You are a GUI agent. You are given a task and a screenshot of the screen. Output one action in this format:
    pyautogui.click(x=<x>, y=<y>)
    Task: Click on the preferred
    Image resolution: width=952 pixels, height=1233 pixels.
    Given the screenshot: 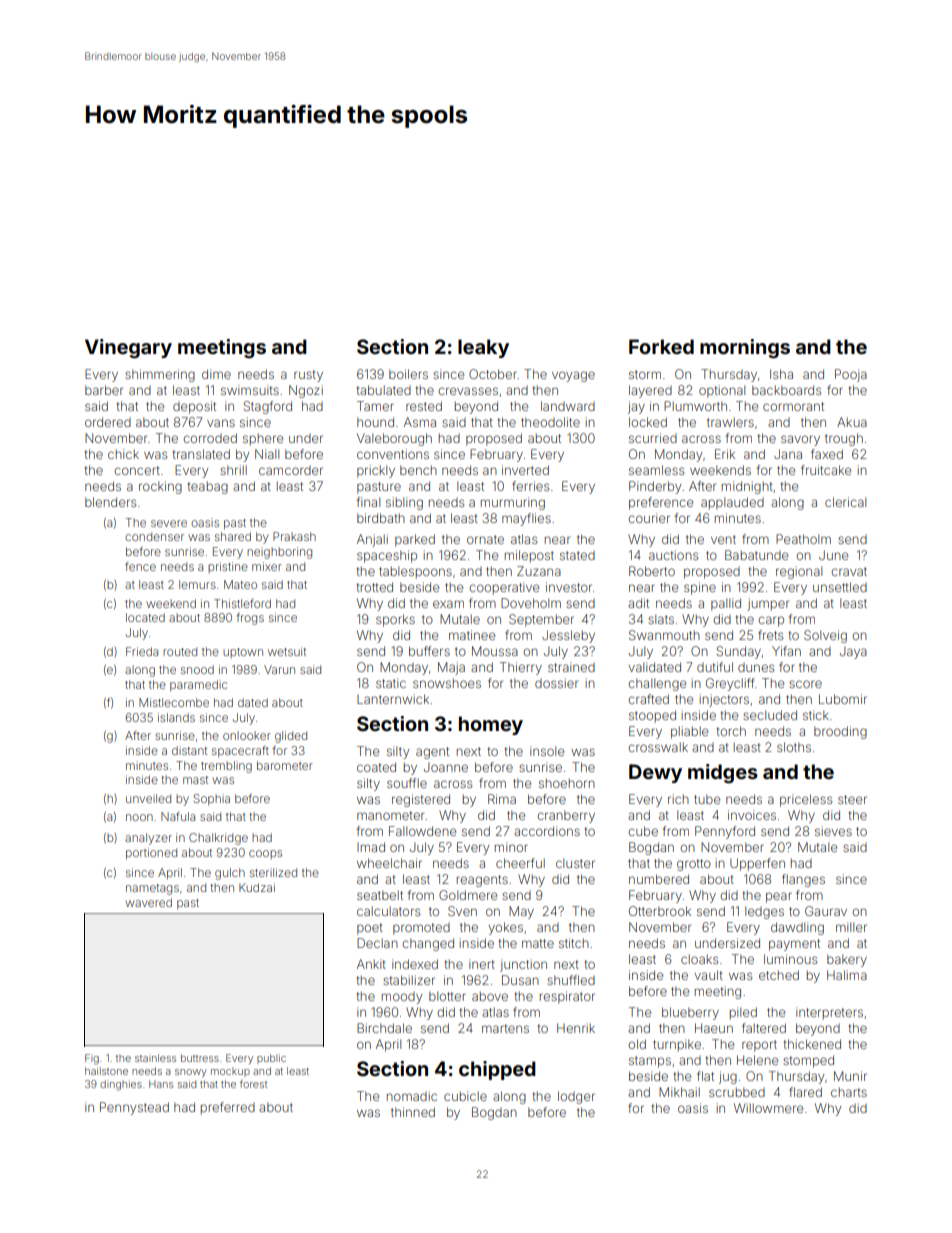 What is the action you would take?
    pyautogui.click(x=228, y=1108)
